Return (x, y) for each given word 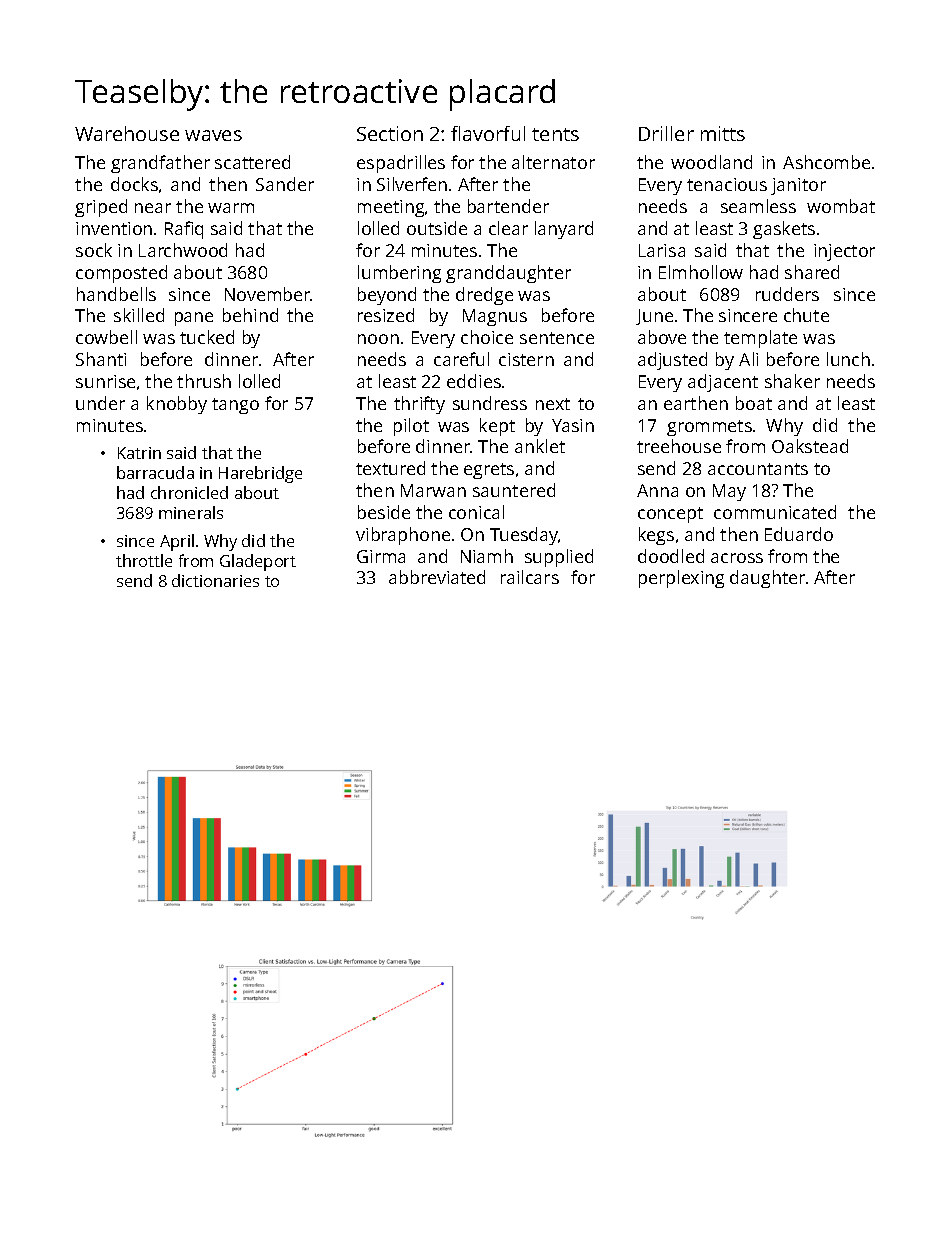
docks (134, 184)
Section (390, 133)
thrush (204, 381)
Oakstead (810, 446)
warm (231, 208)
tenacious (727, 184)
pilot (411, 427)
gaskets (784, 230)
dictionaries (215, 580)
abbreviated (437, 577)
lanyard (564, 230)
